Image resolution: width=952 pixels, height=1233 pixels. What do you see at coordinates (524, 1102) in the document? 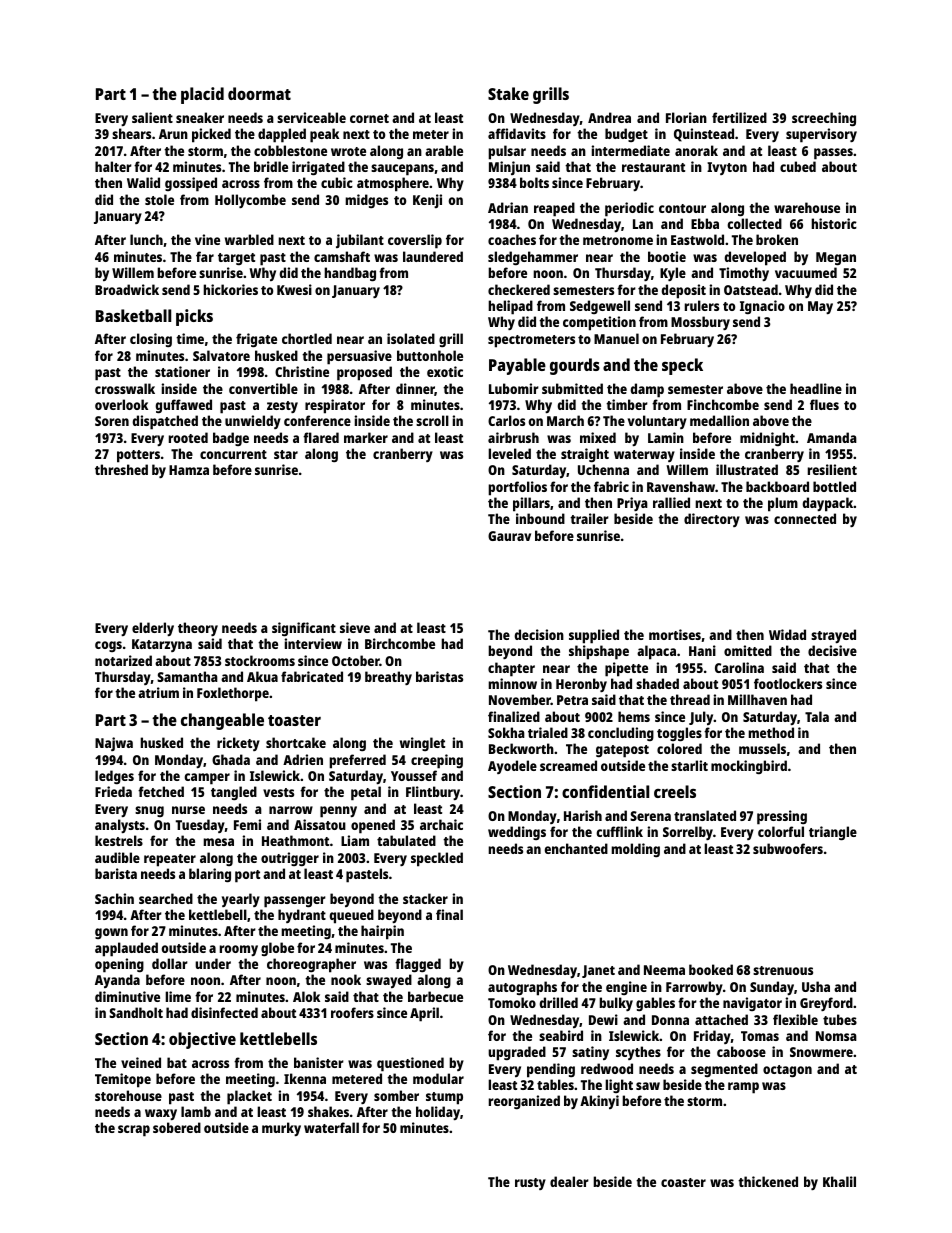
I see `reorganized` at bounding box center [524, 1102].
